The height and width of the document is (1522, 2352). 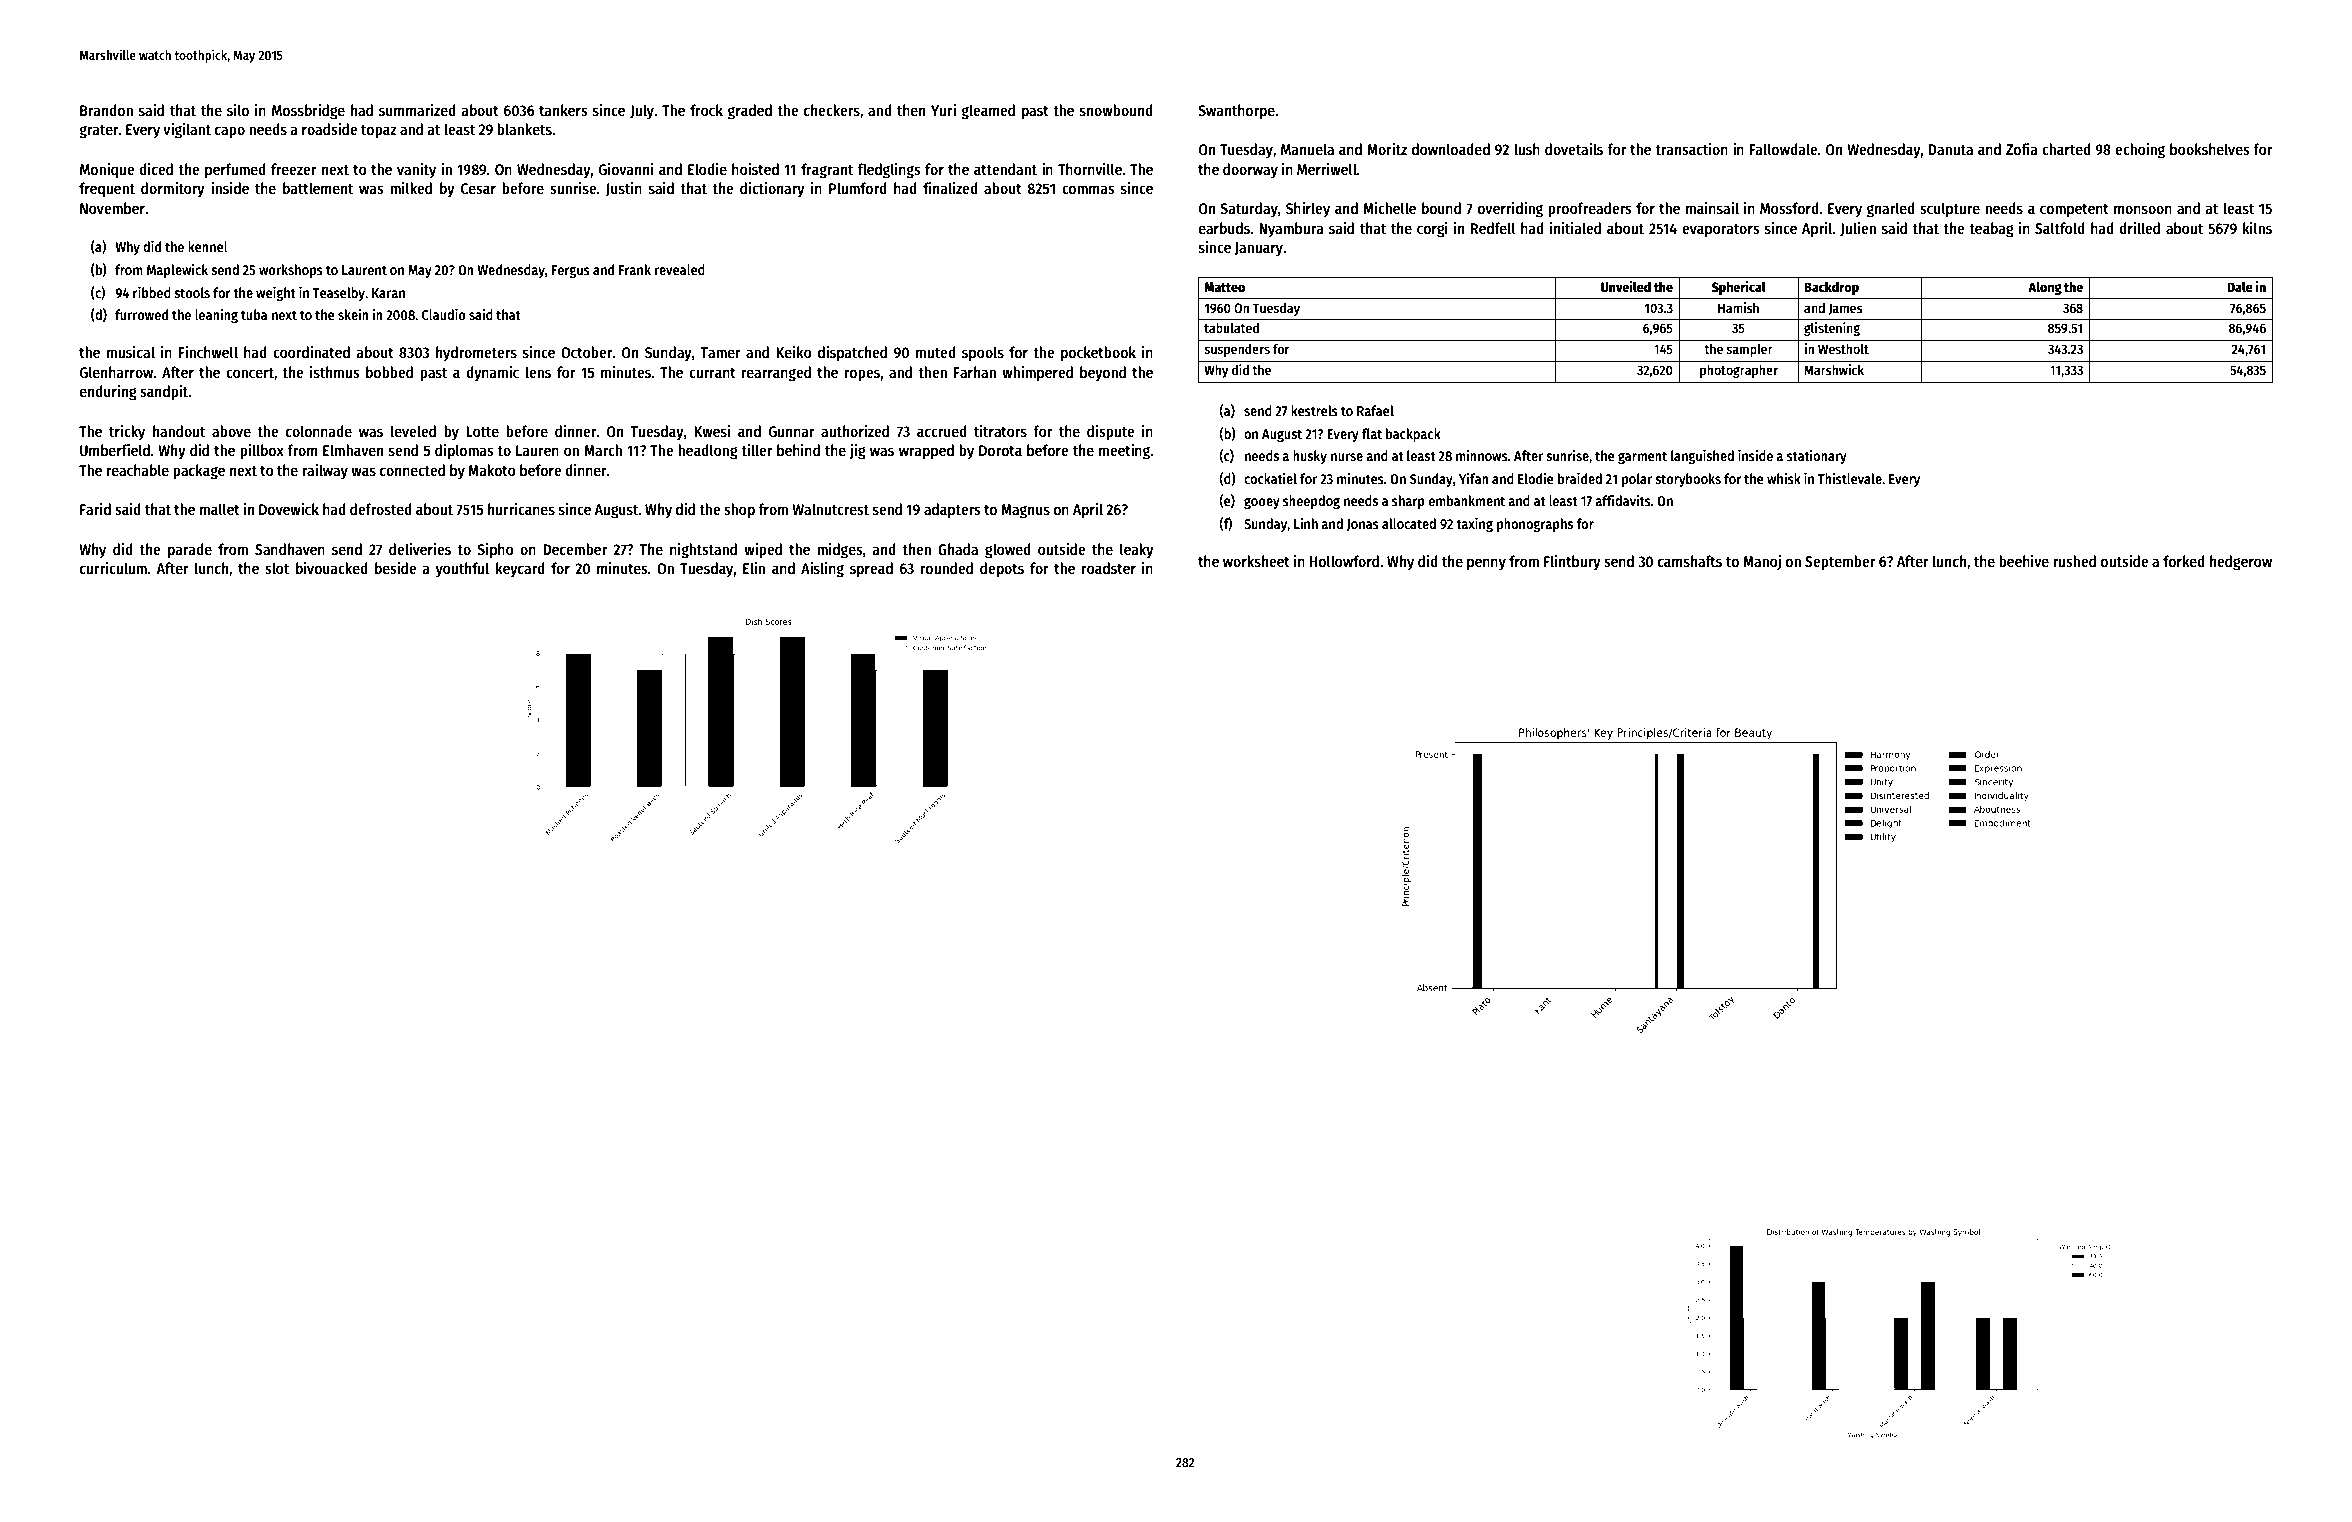 I want to click on Swanthorpe, so click(x=1236, y=112).
